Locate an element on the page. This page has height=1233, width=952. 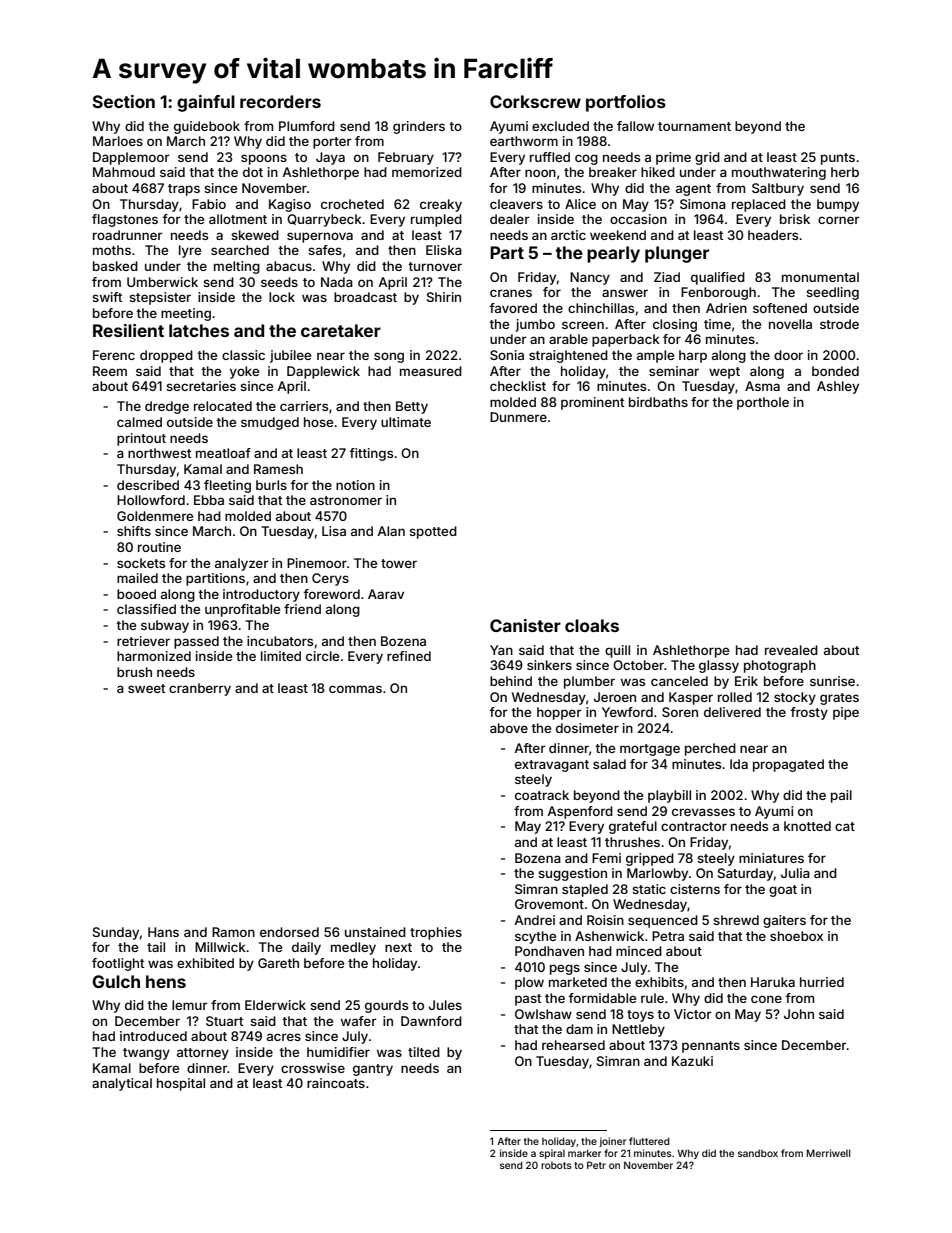
coatrack is located at coordinates (542, 795).
